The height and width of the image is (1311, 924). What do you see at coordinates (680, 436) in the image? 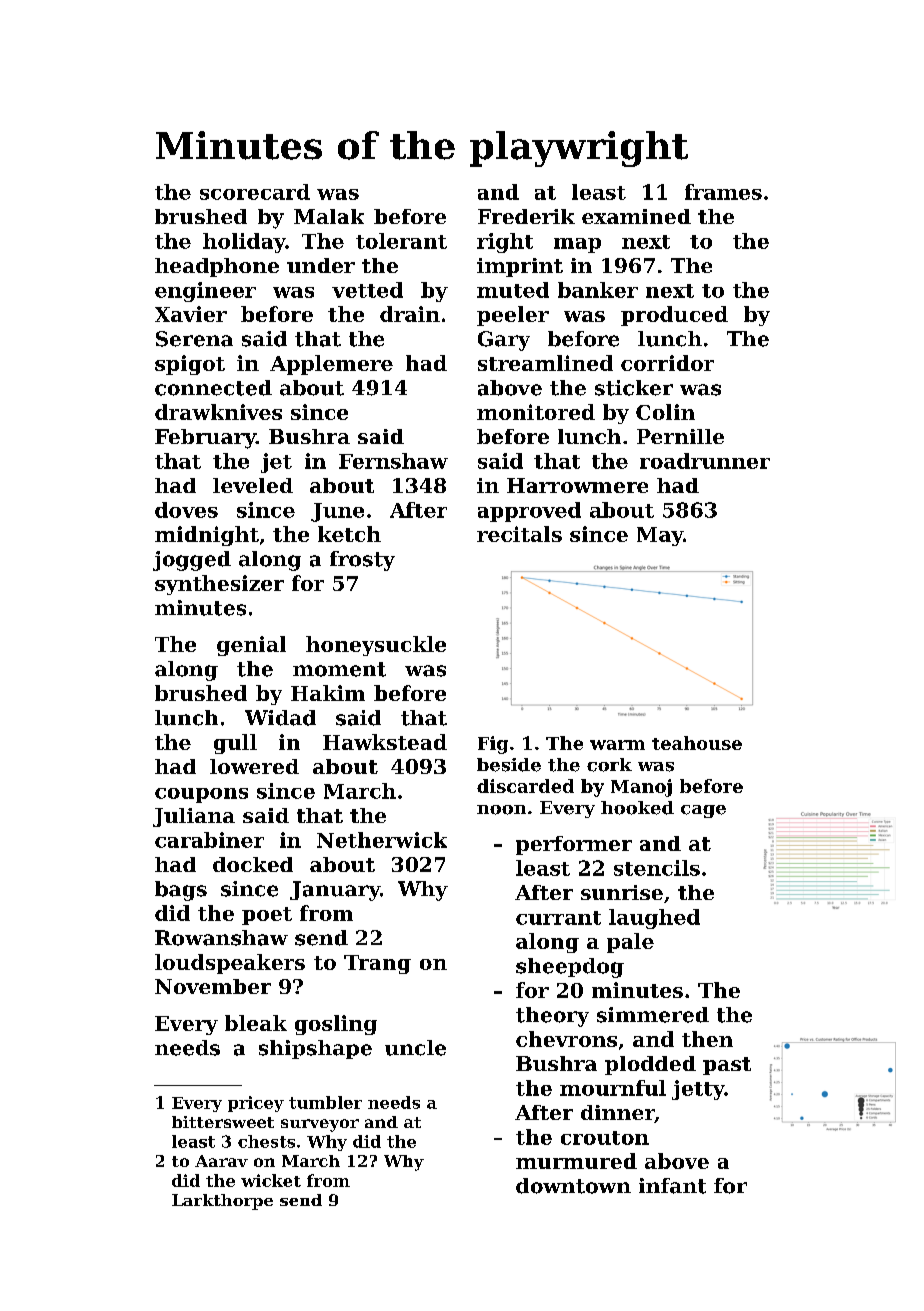
I see `Pernille` at bounding box center [680, 436].
